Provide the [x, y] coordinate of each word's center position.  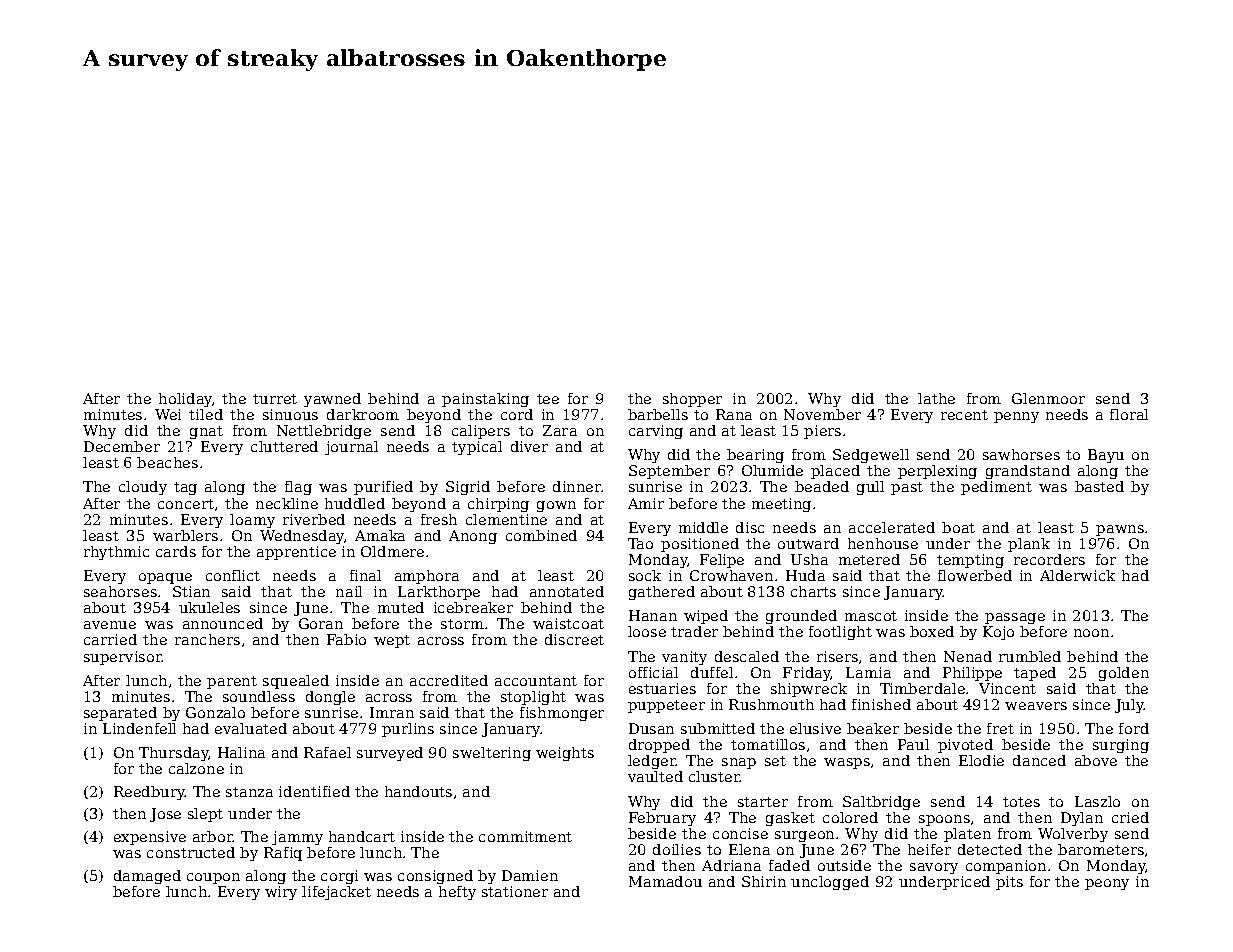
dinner [577, 486]
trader [694, 631]
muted [401, 607]
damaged [147, 877]
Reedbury [149, 793]
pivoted [965, 746]
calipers [481, 432]
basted [1099, 486]
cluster [714, 776]
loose [647, 631]
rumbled [1030, 656]
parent [232, 682]
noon [1091, 633]
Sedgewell [871, 456]
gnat [206, 432]
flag [298, 488]
